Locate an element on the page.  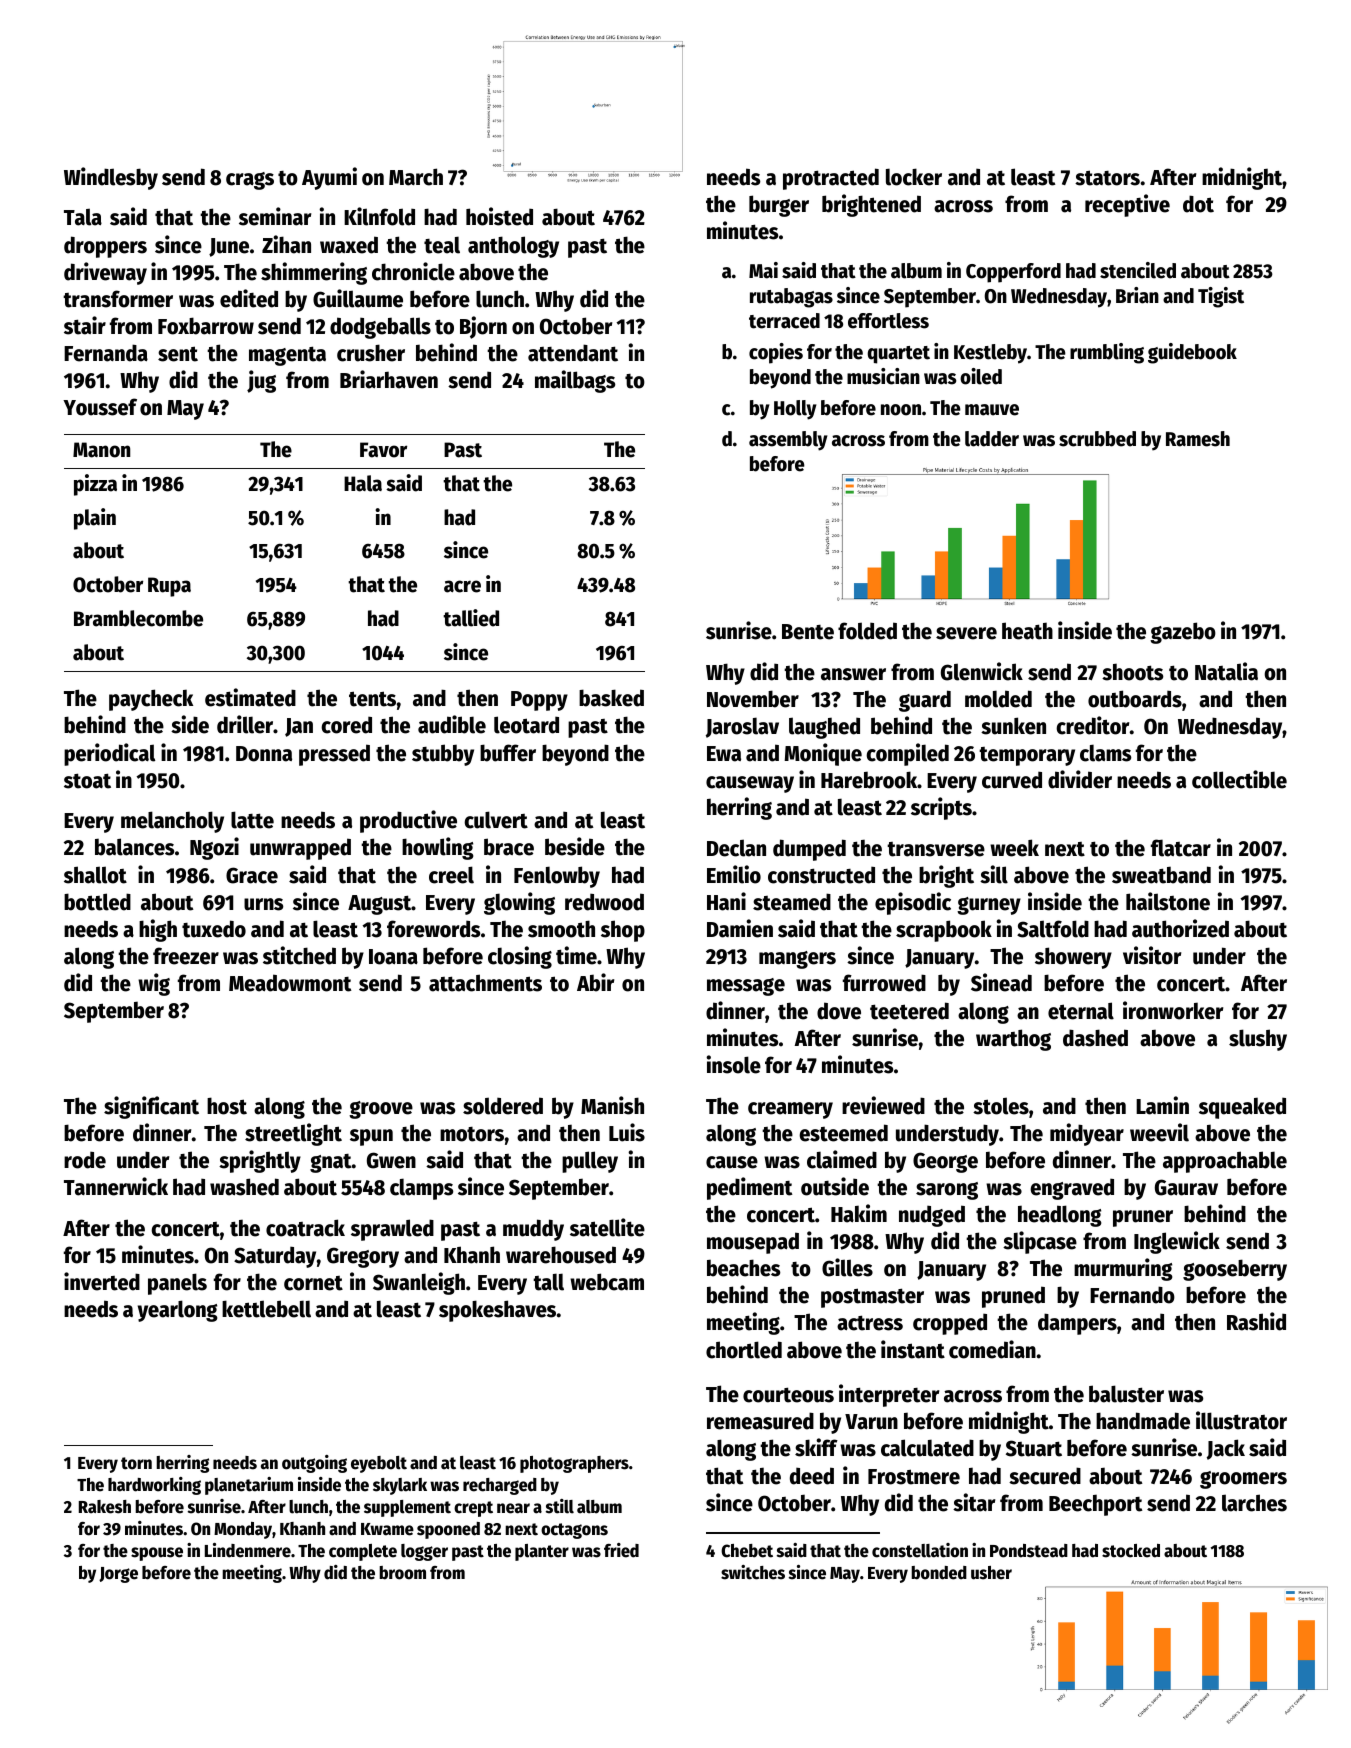
burger is located at coordinates (779, 206).
